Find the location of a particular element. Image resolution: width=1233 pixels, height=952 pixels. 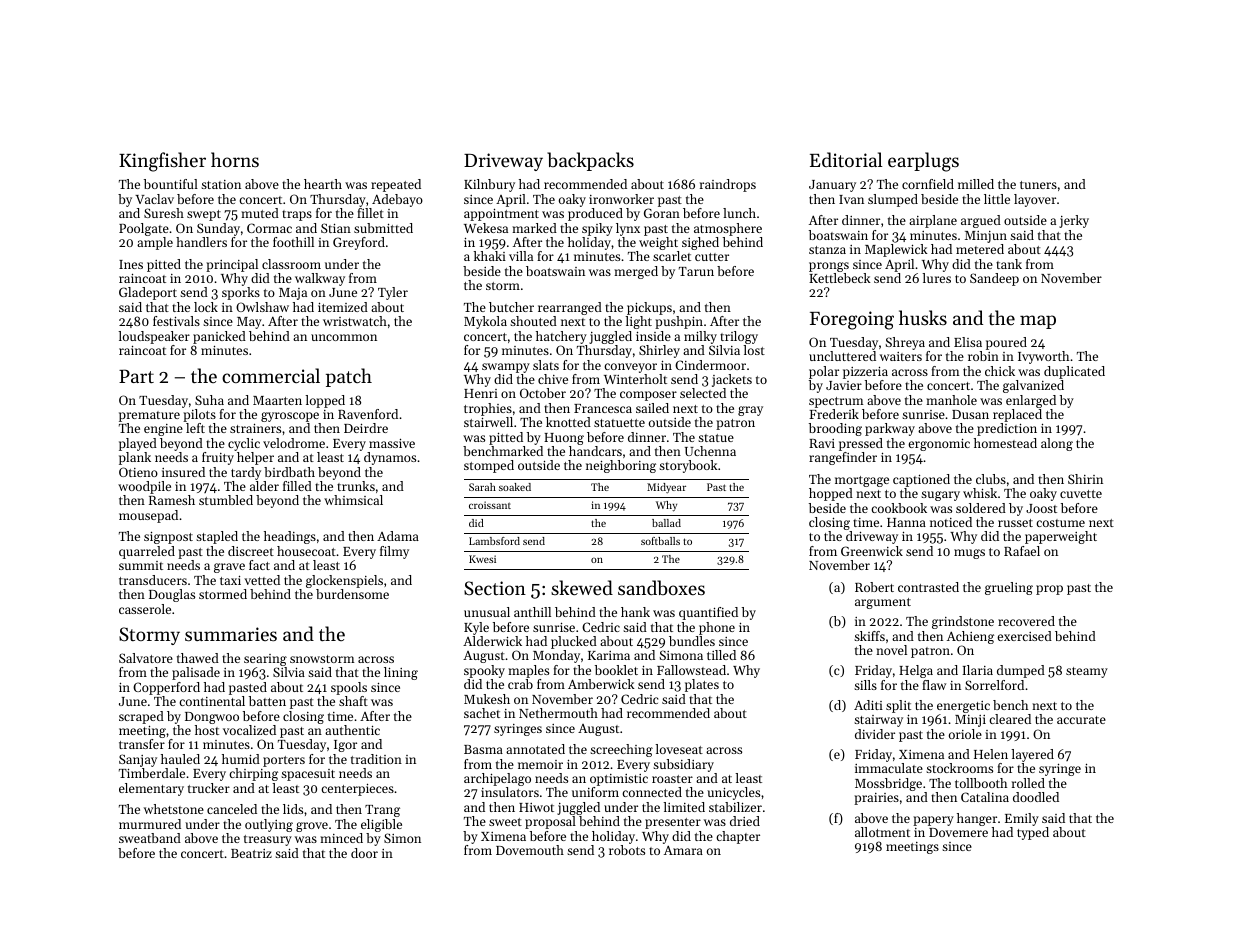

softballs is located at coordinates (660, 541).
